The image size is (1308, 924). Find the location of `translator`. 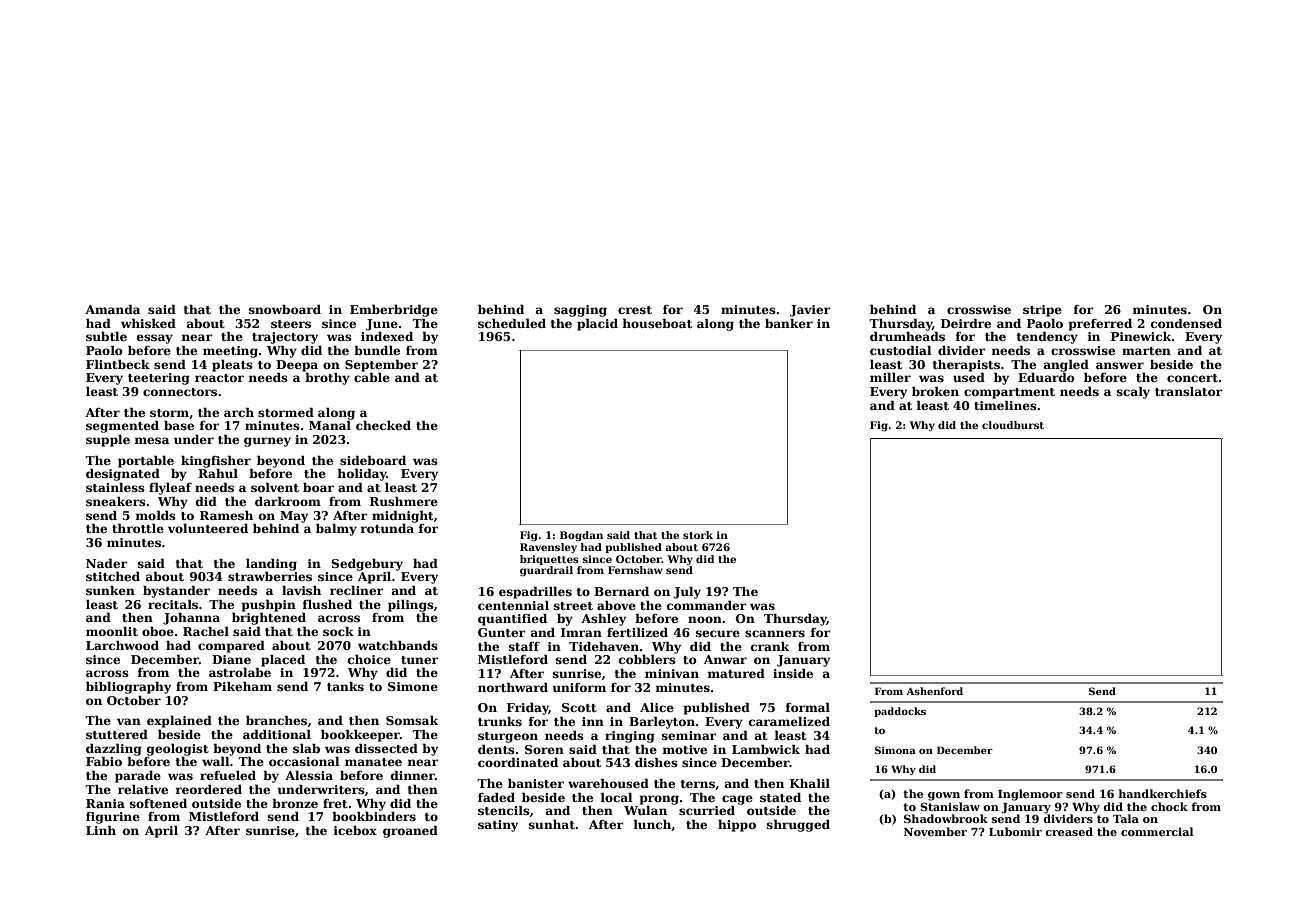

translator is located at coordinates (1188, 391).
